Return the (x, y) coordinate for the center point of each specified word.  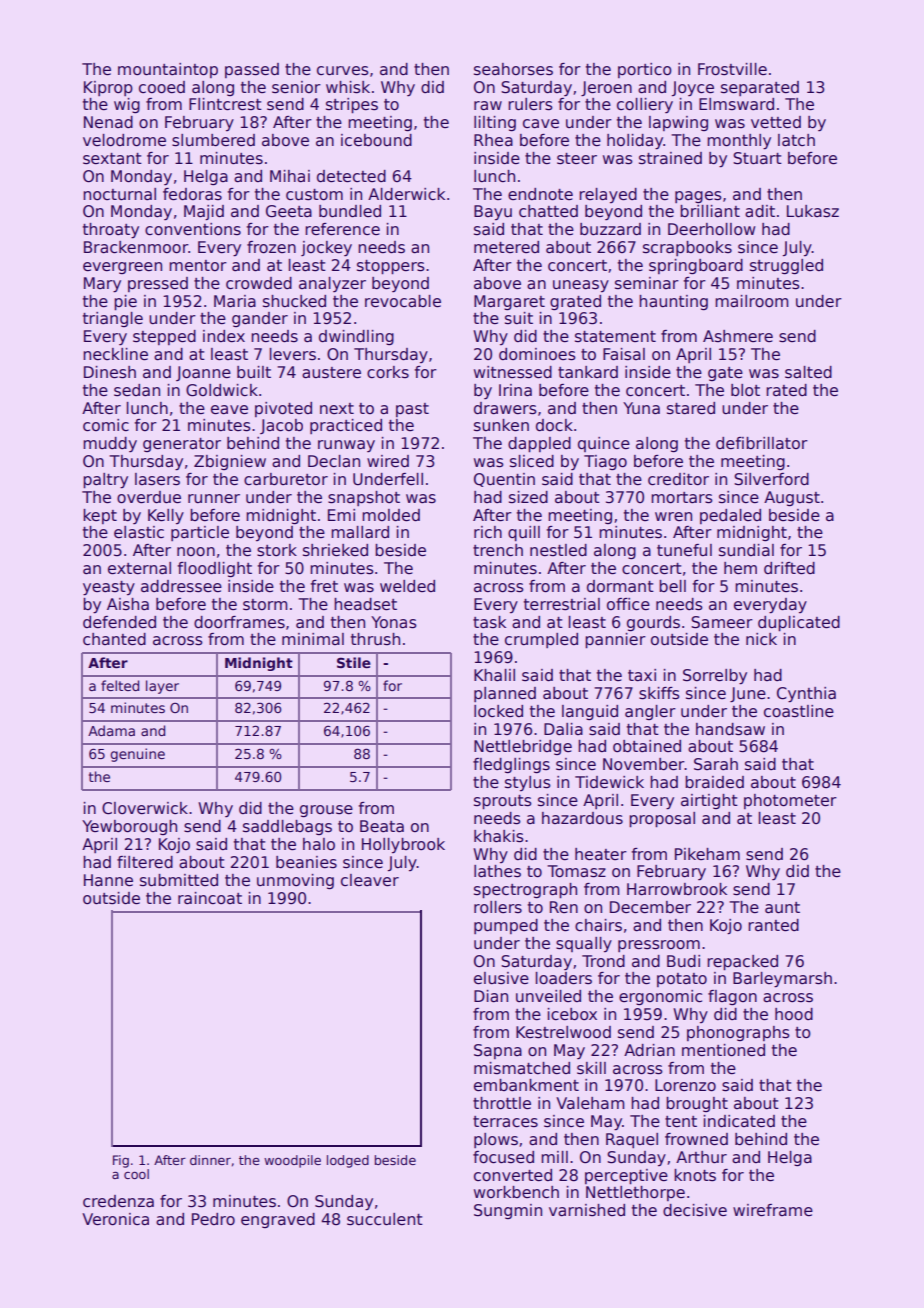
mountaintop (168, 70)
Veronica (115, 1219)
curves (343, 71)
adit (760, 211)
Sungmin (508, 1211)
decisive (695, 1210)
